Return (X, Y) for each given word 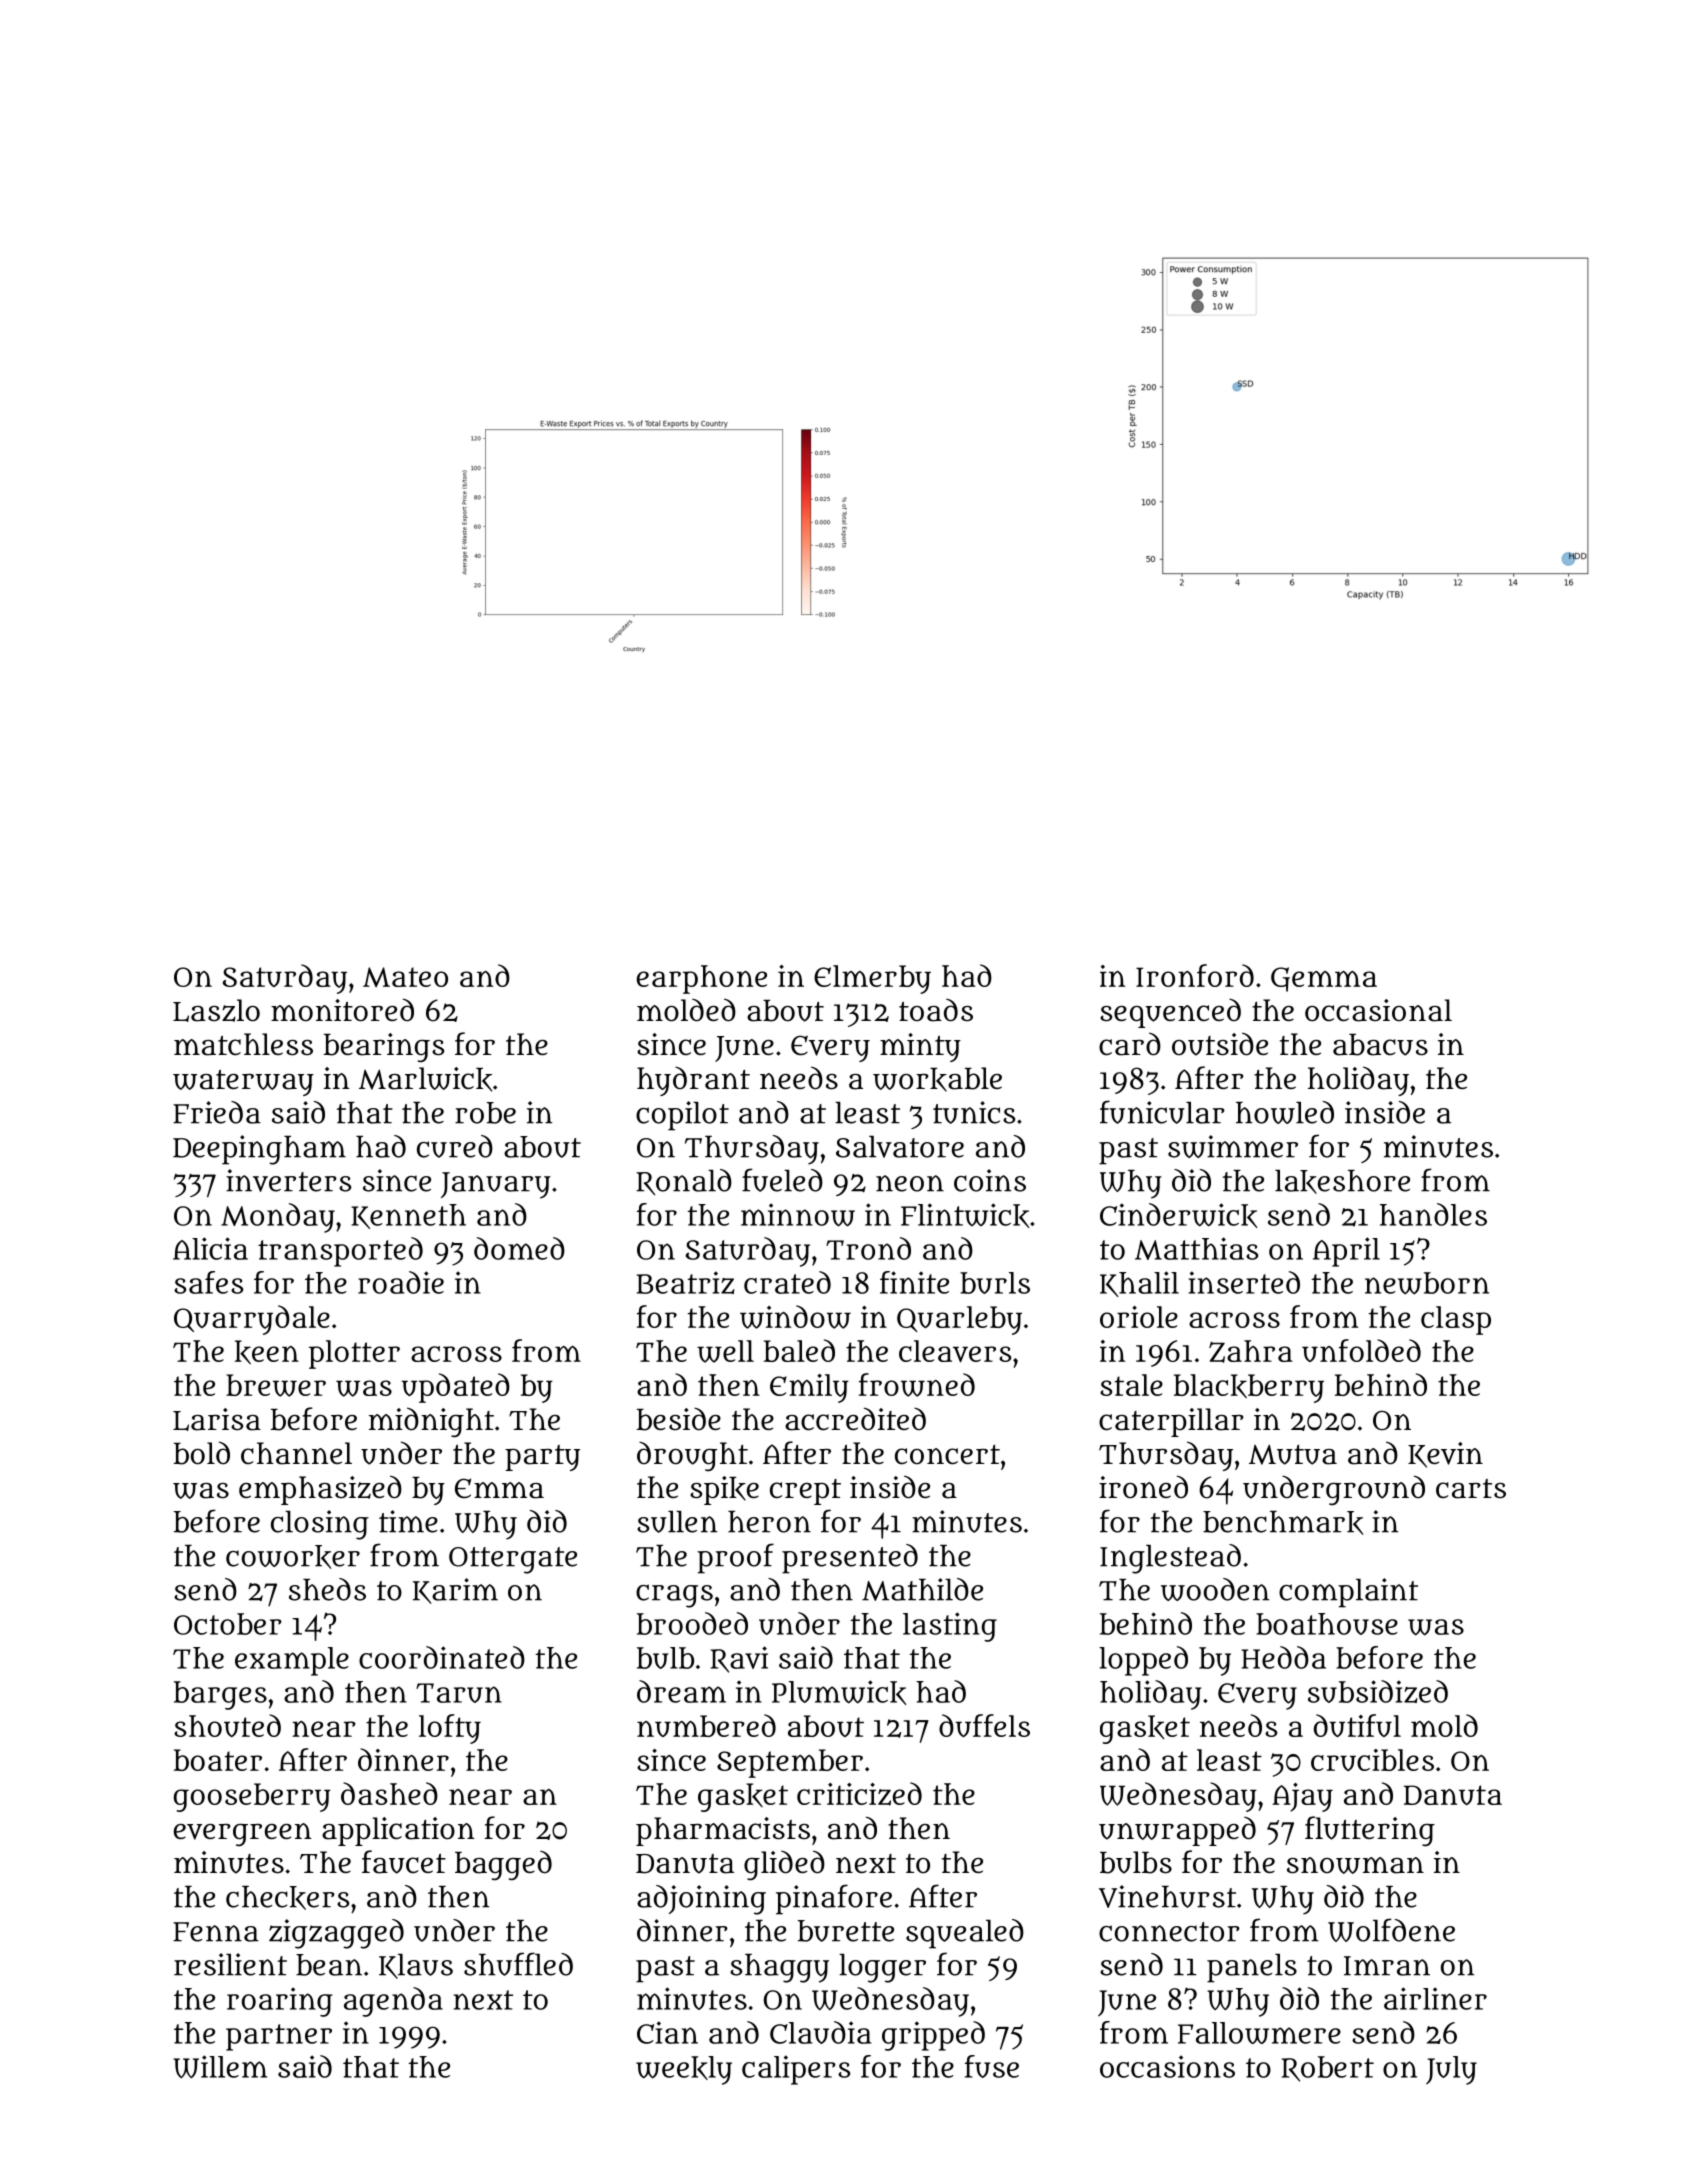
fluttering (1370, 1831)
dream (681, 1691)
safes (208, 1282)
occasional (1378, 1010)
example (292, 1661)
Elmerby (872, 979)
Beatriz (686, 1282)
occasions (1167, 2066)
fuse (992, 2066)
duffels (984, 1725)
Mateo (405, 977)
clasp (1456, 1320)
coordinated (442, 1657)
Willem (220, 2067)
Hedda (1283, 1657)
